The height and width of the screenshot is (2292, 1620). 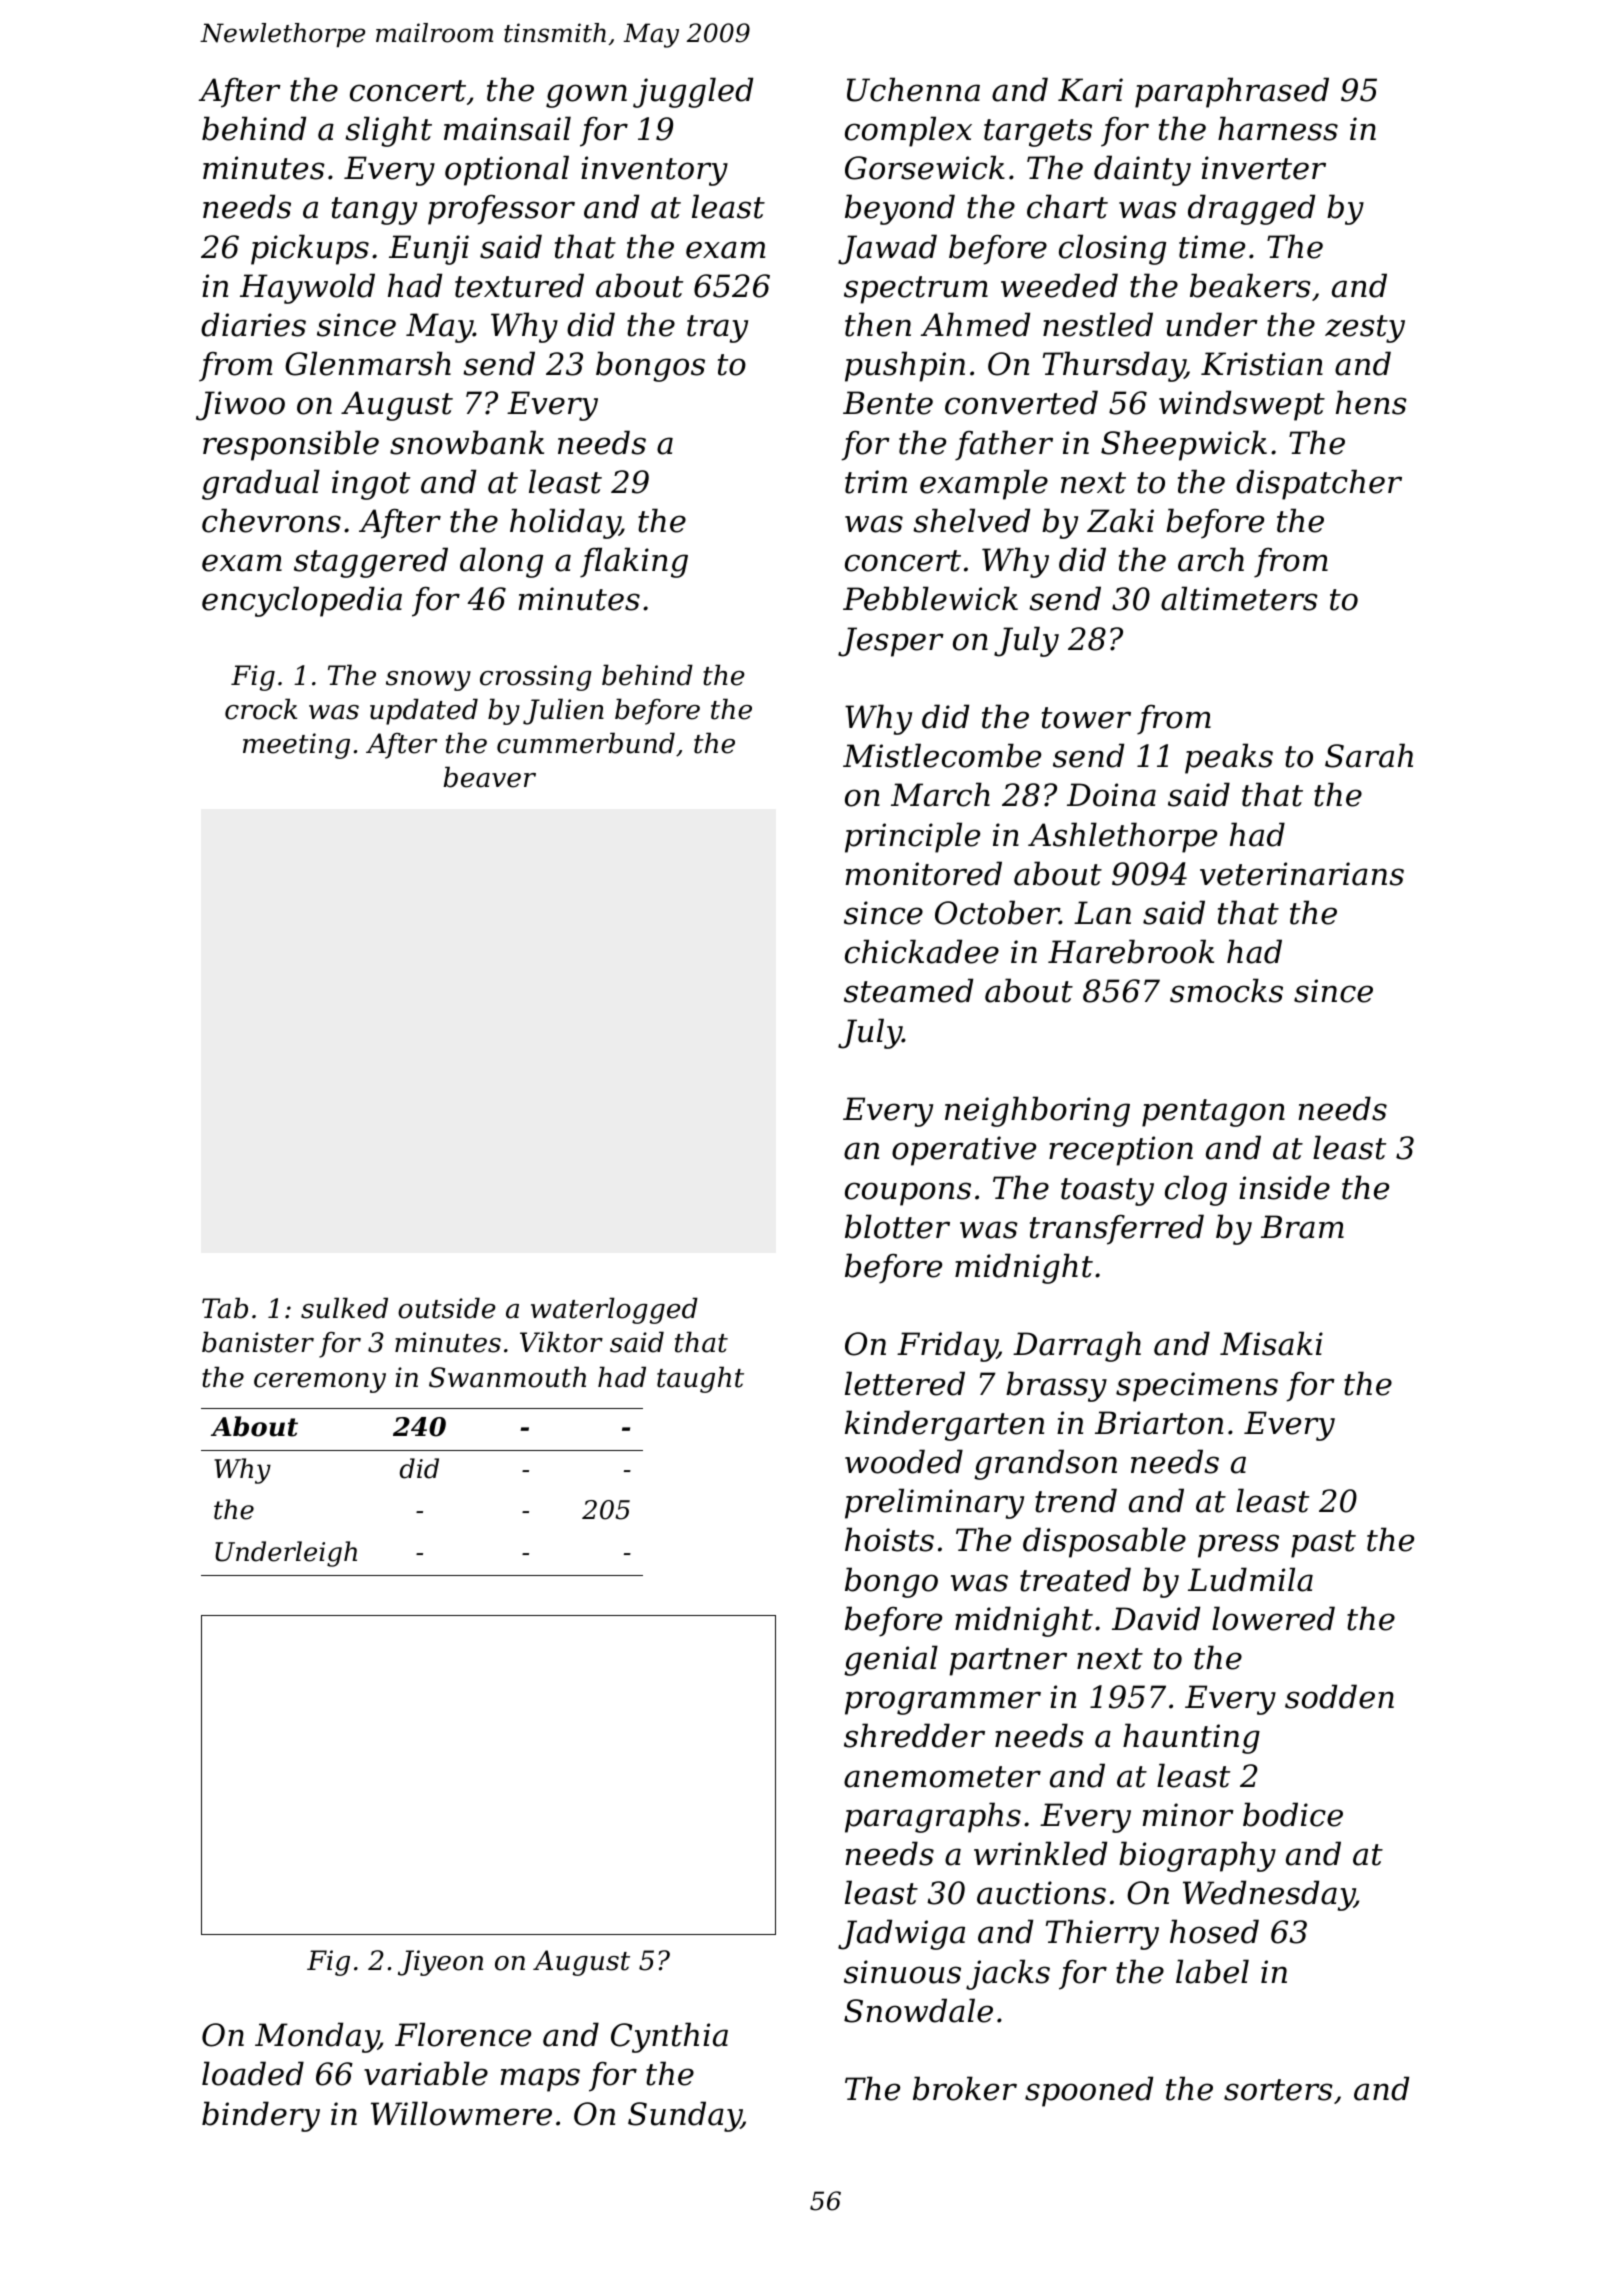 What do you see at coordinates (1250, 285) in the screenshot?
I see `beakers` at bounding box center [1250, 285].
